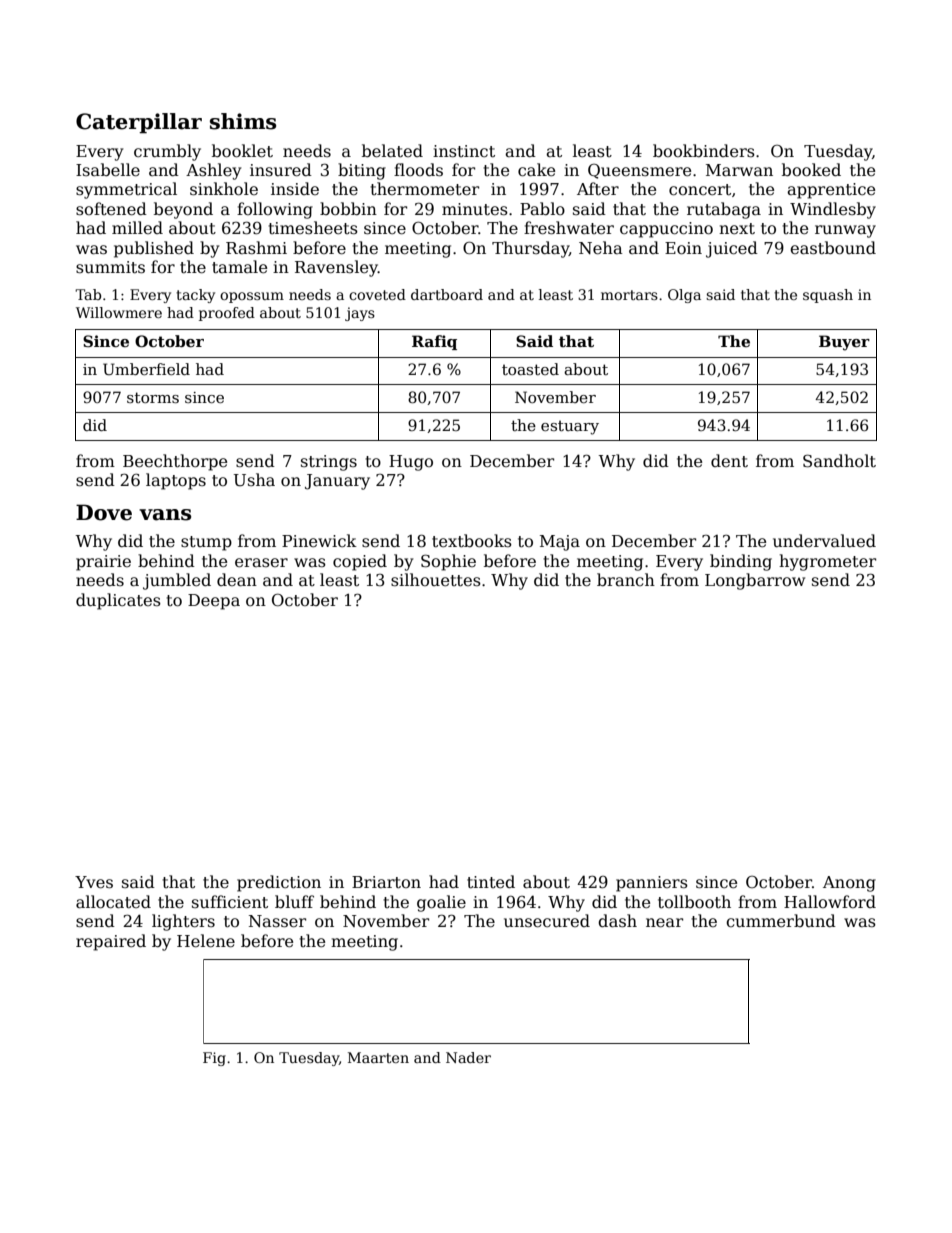 This page has height=1233, width=952. I want to click on Maarten, so click(378, 1057).
